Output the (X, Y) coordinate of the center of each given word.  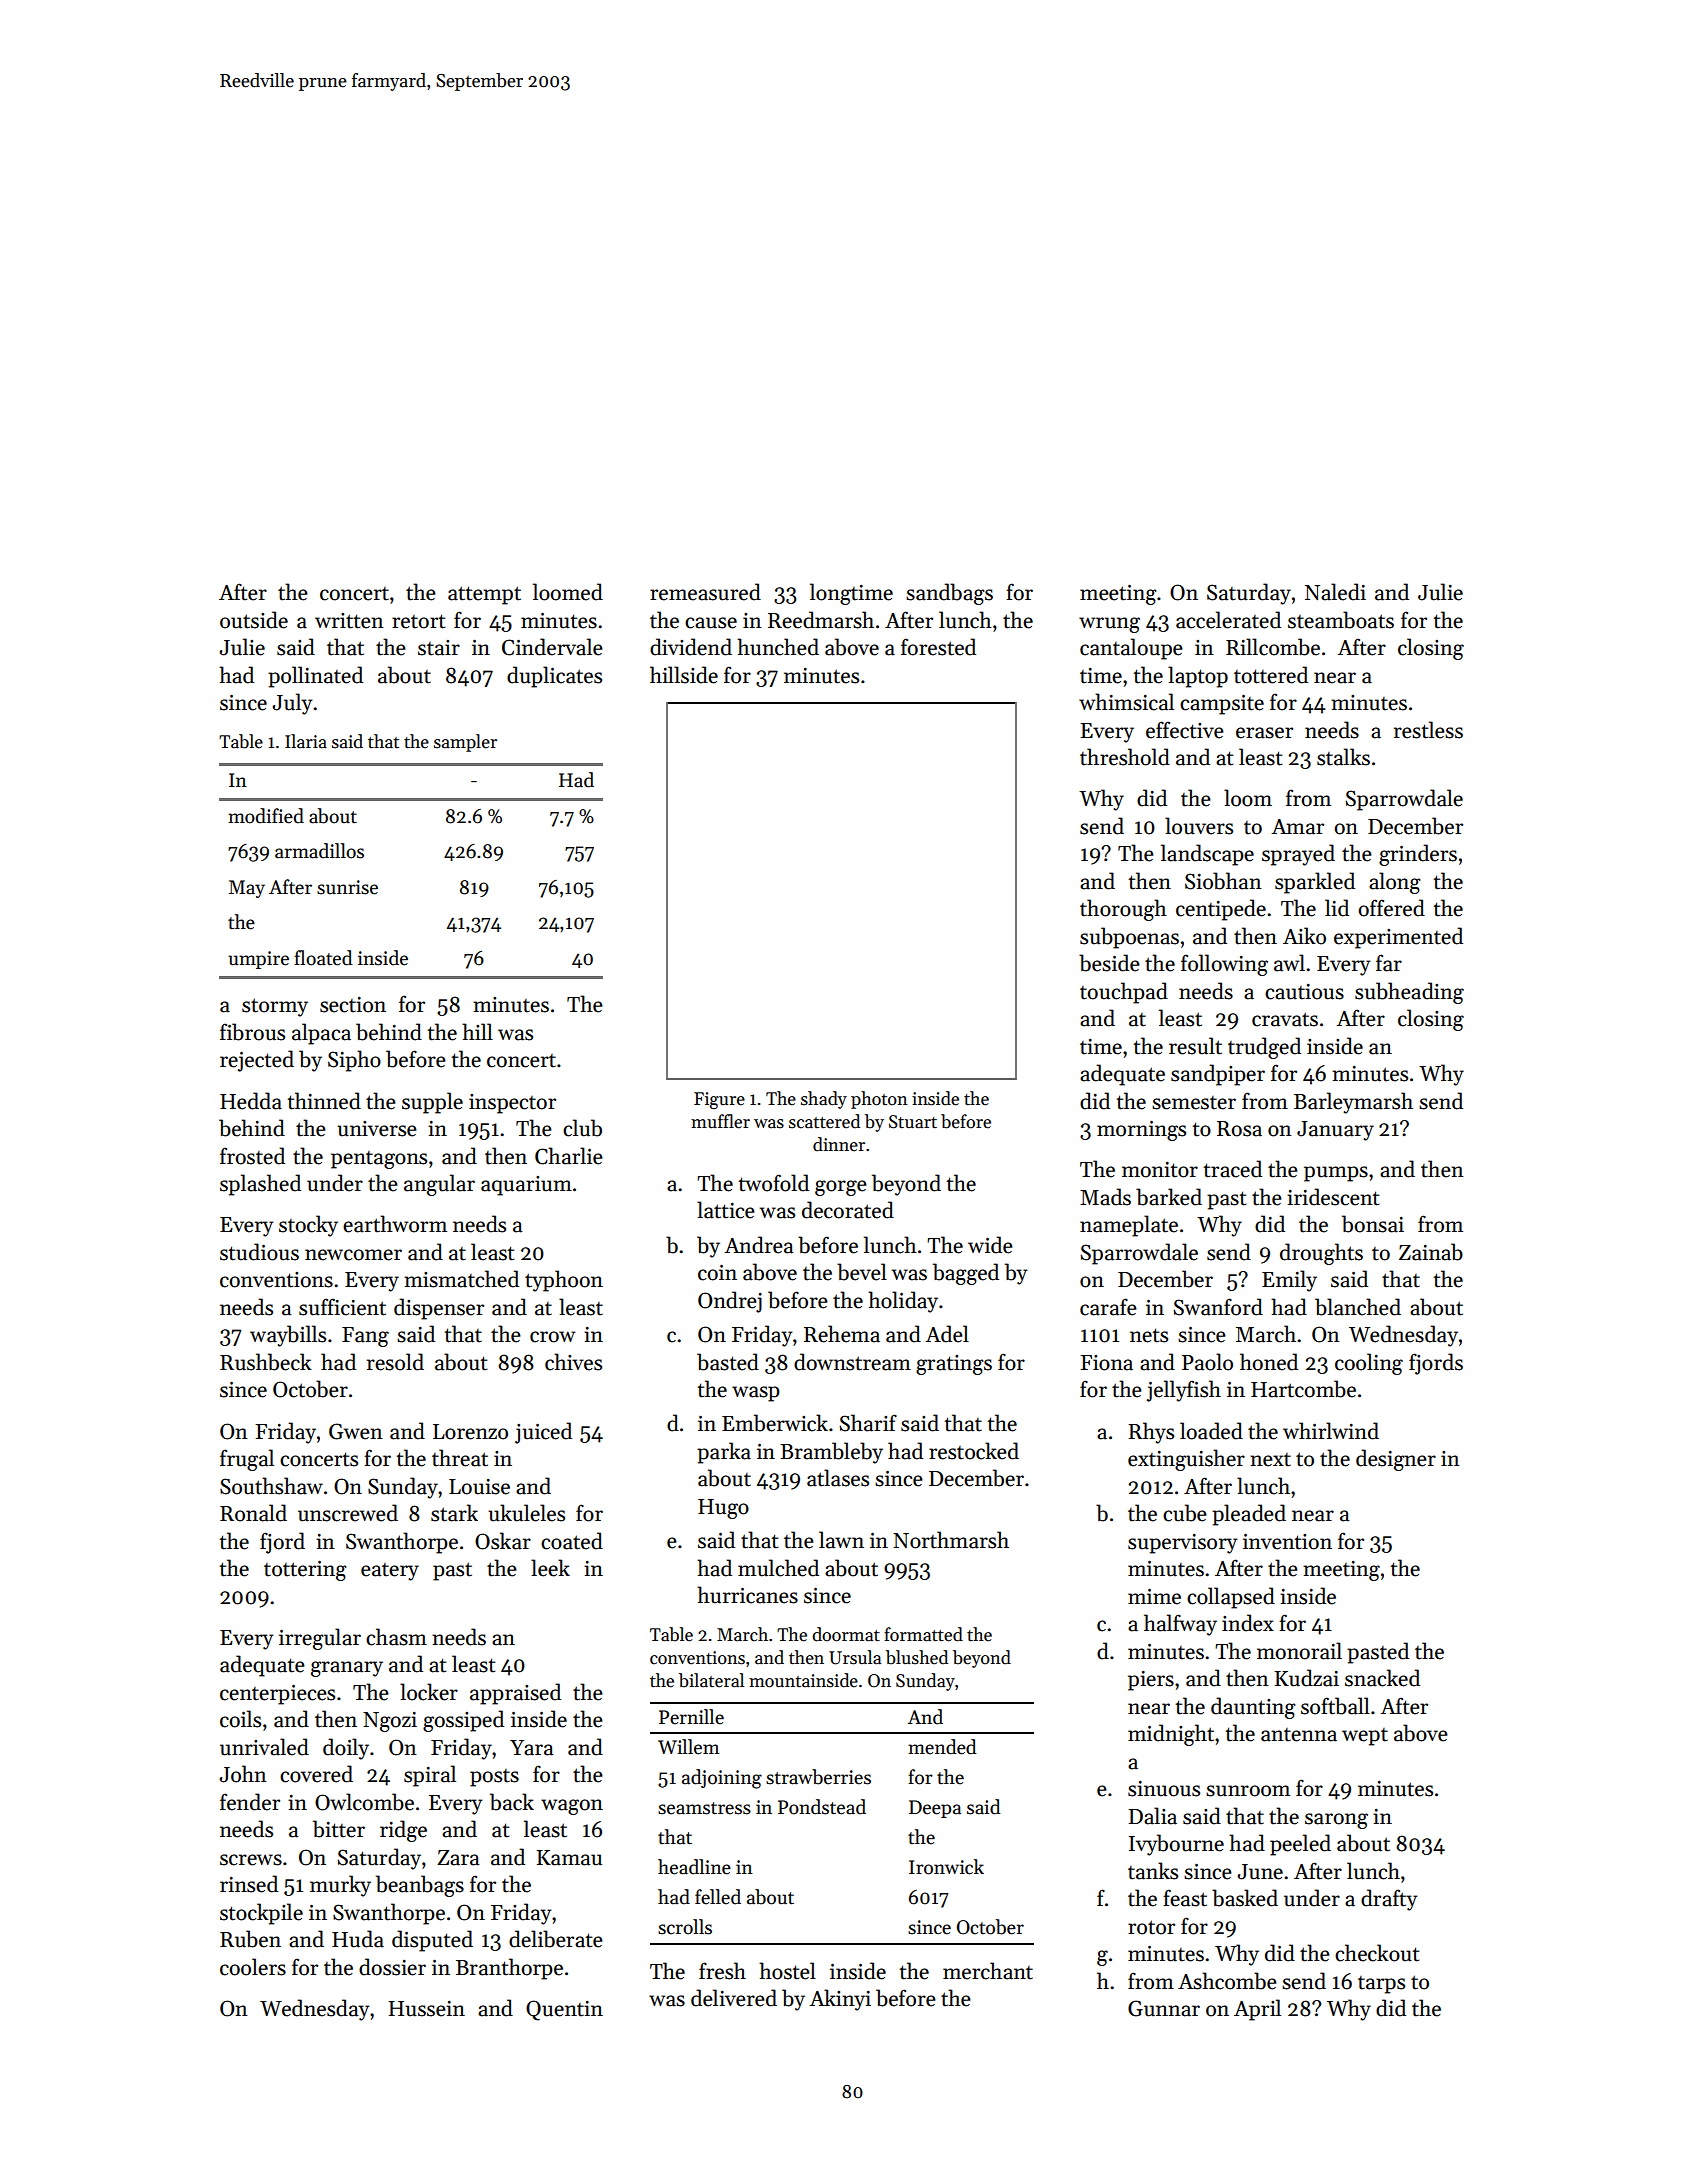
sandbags (949, 594)
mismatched (461, 1279)
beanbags (420, 1886)
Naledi (1335, 592)
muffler (720, 1121)
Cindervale (552, 647)
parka (724, 1453)
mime (1154, 1597)
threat (460, 1458)
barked (1169, 1197)
